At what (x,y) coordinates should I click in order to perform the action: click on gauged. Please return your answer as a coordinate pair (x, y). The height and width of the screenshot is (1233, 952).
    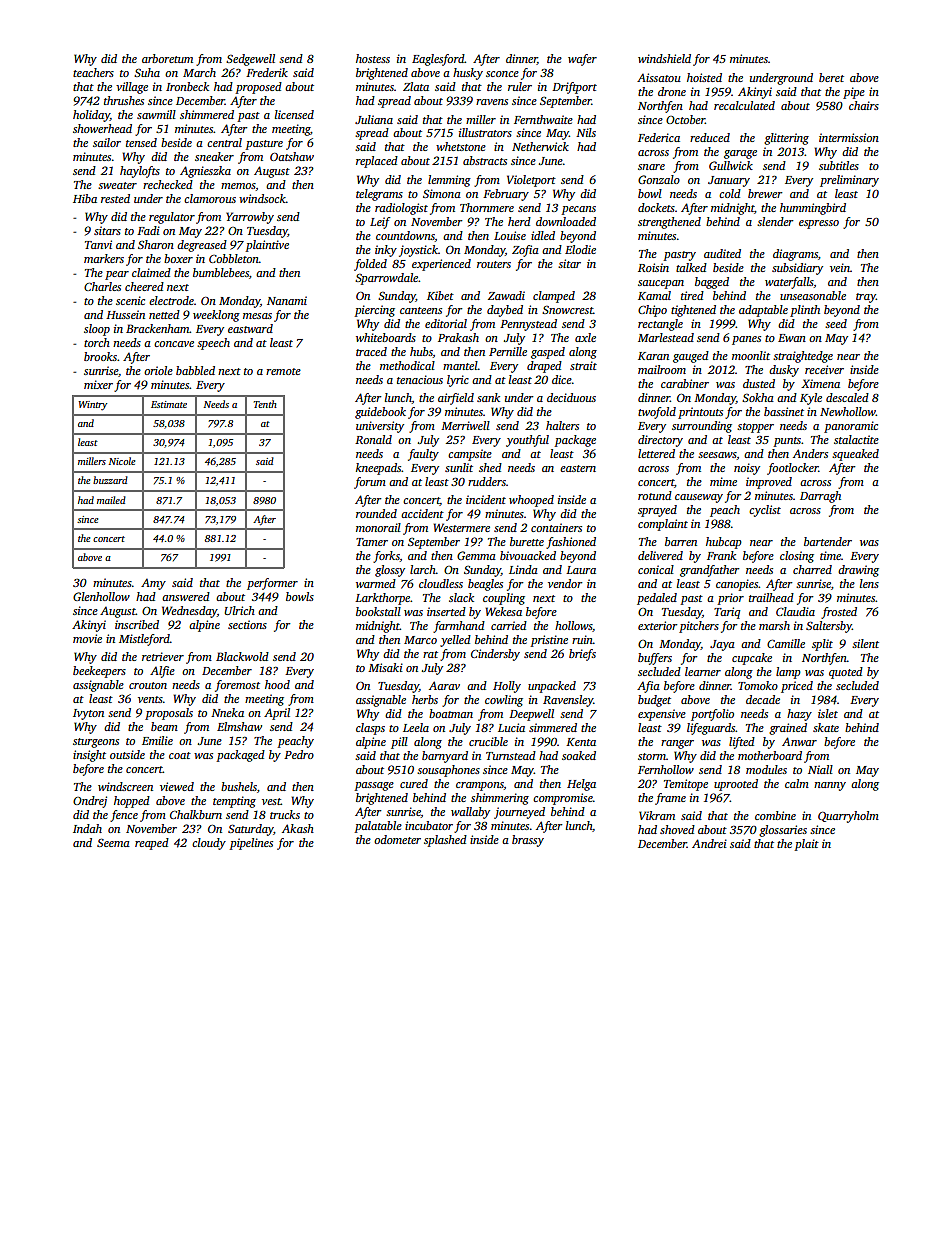
    Looking at the image, I should click on (691, 357).
